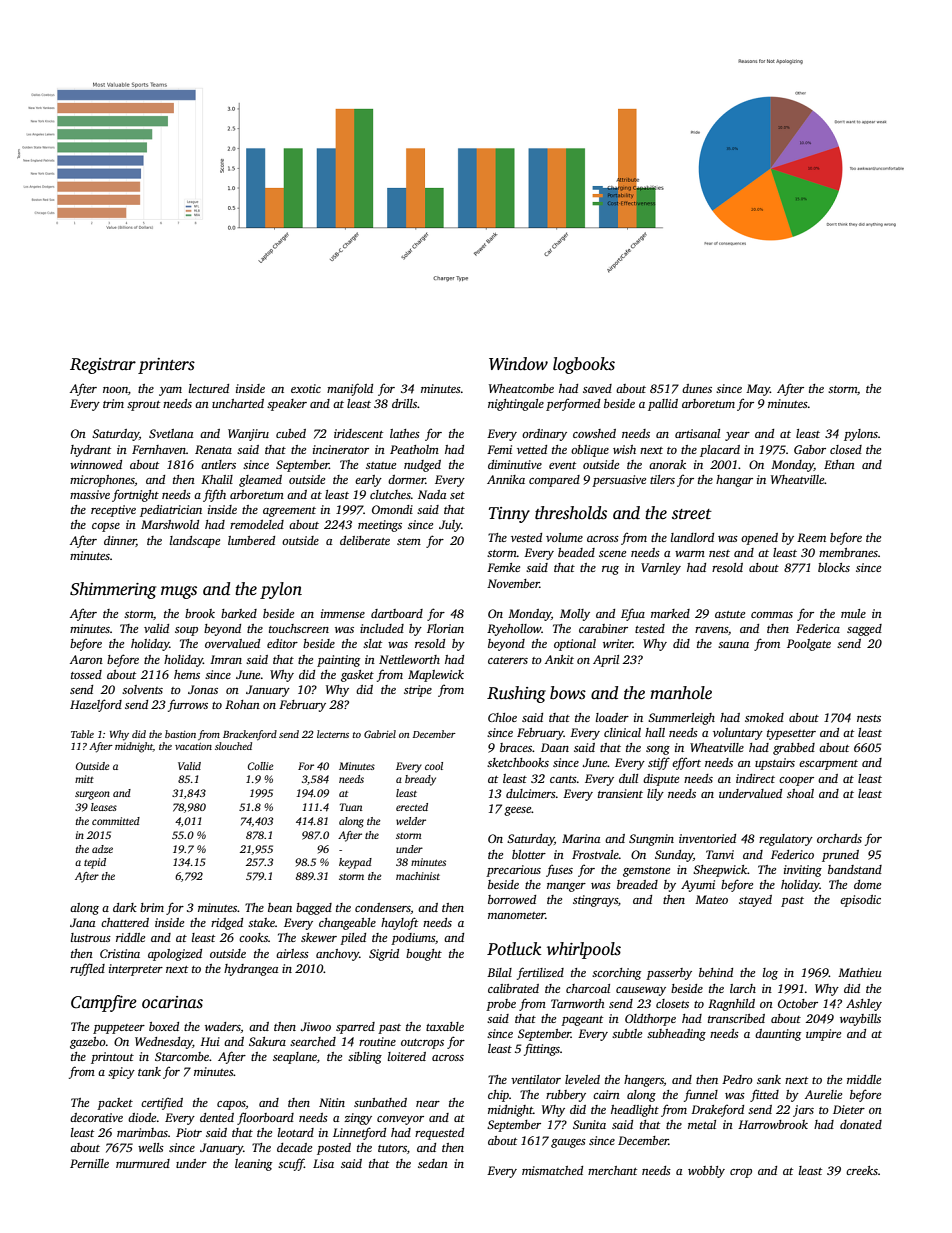  I want to click on printers, so click(166, 366).
